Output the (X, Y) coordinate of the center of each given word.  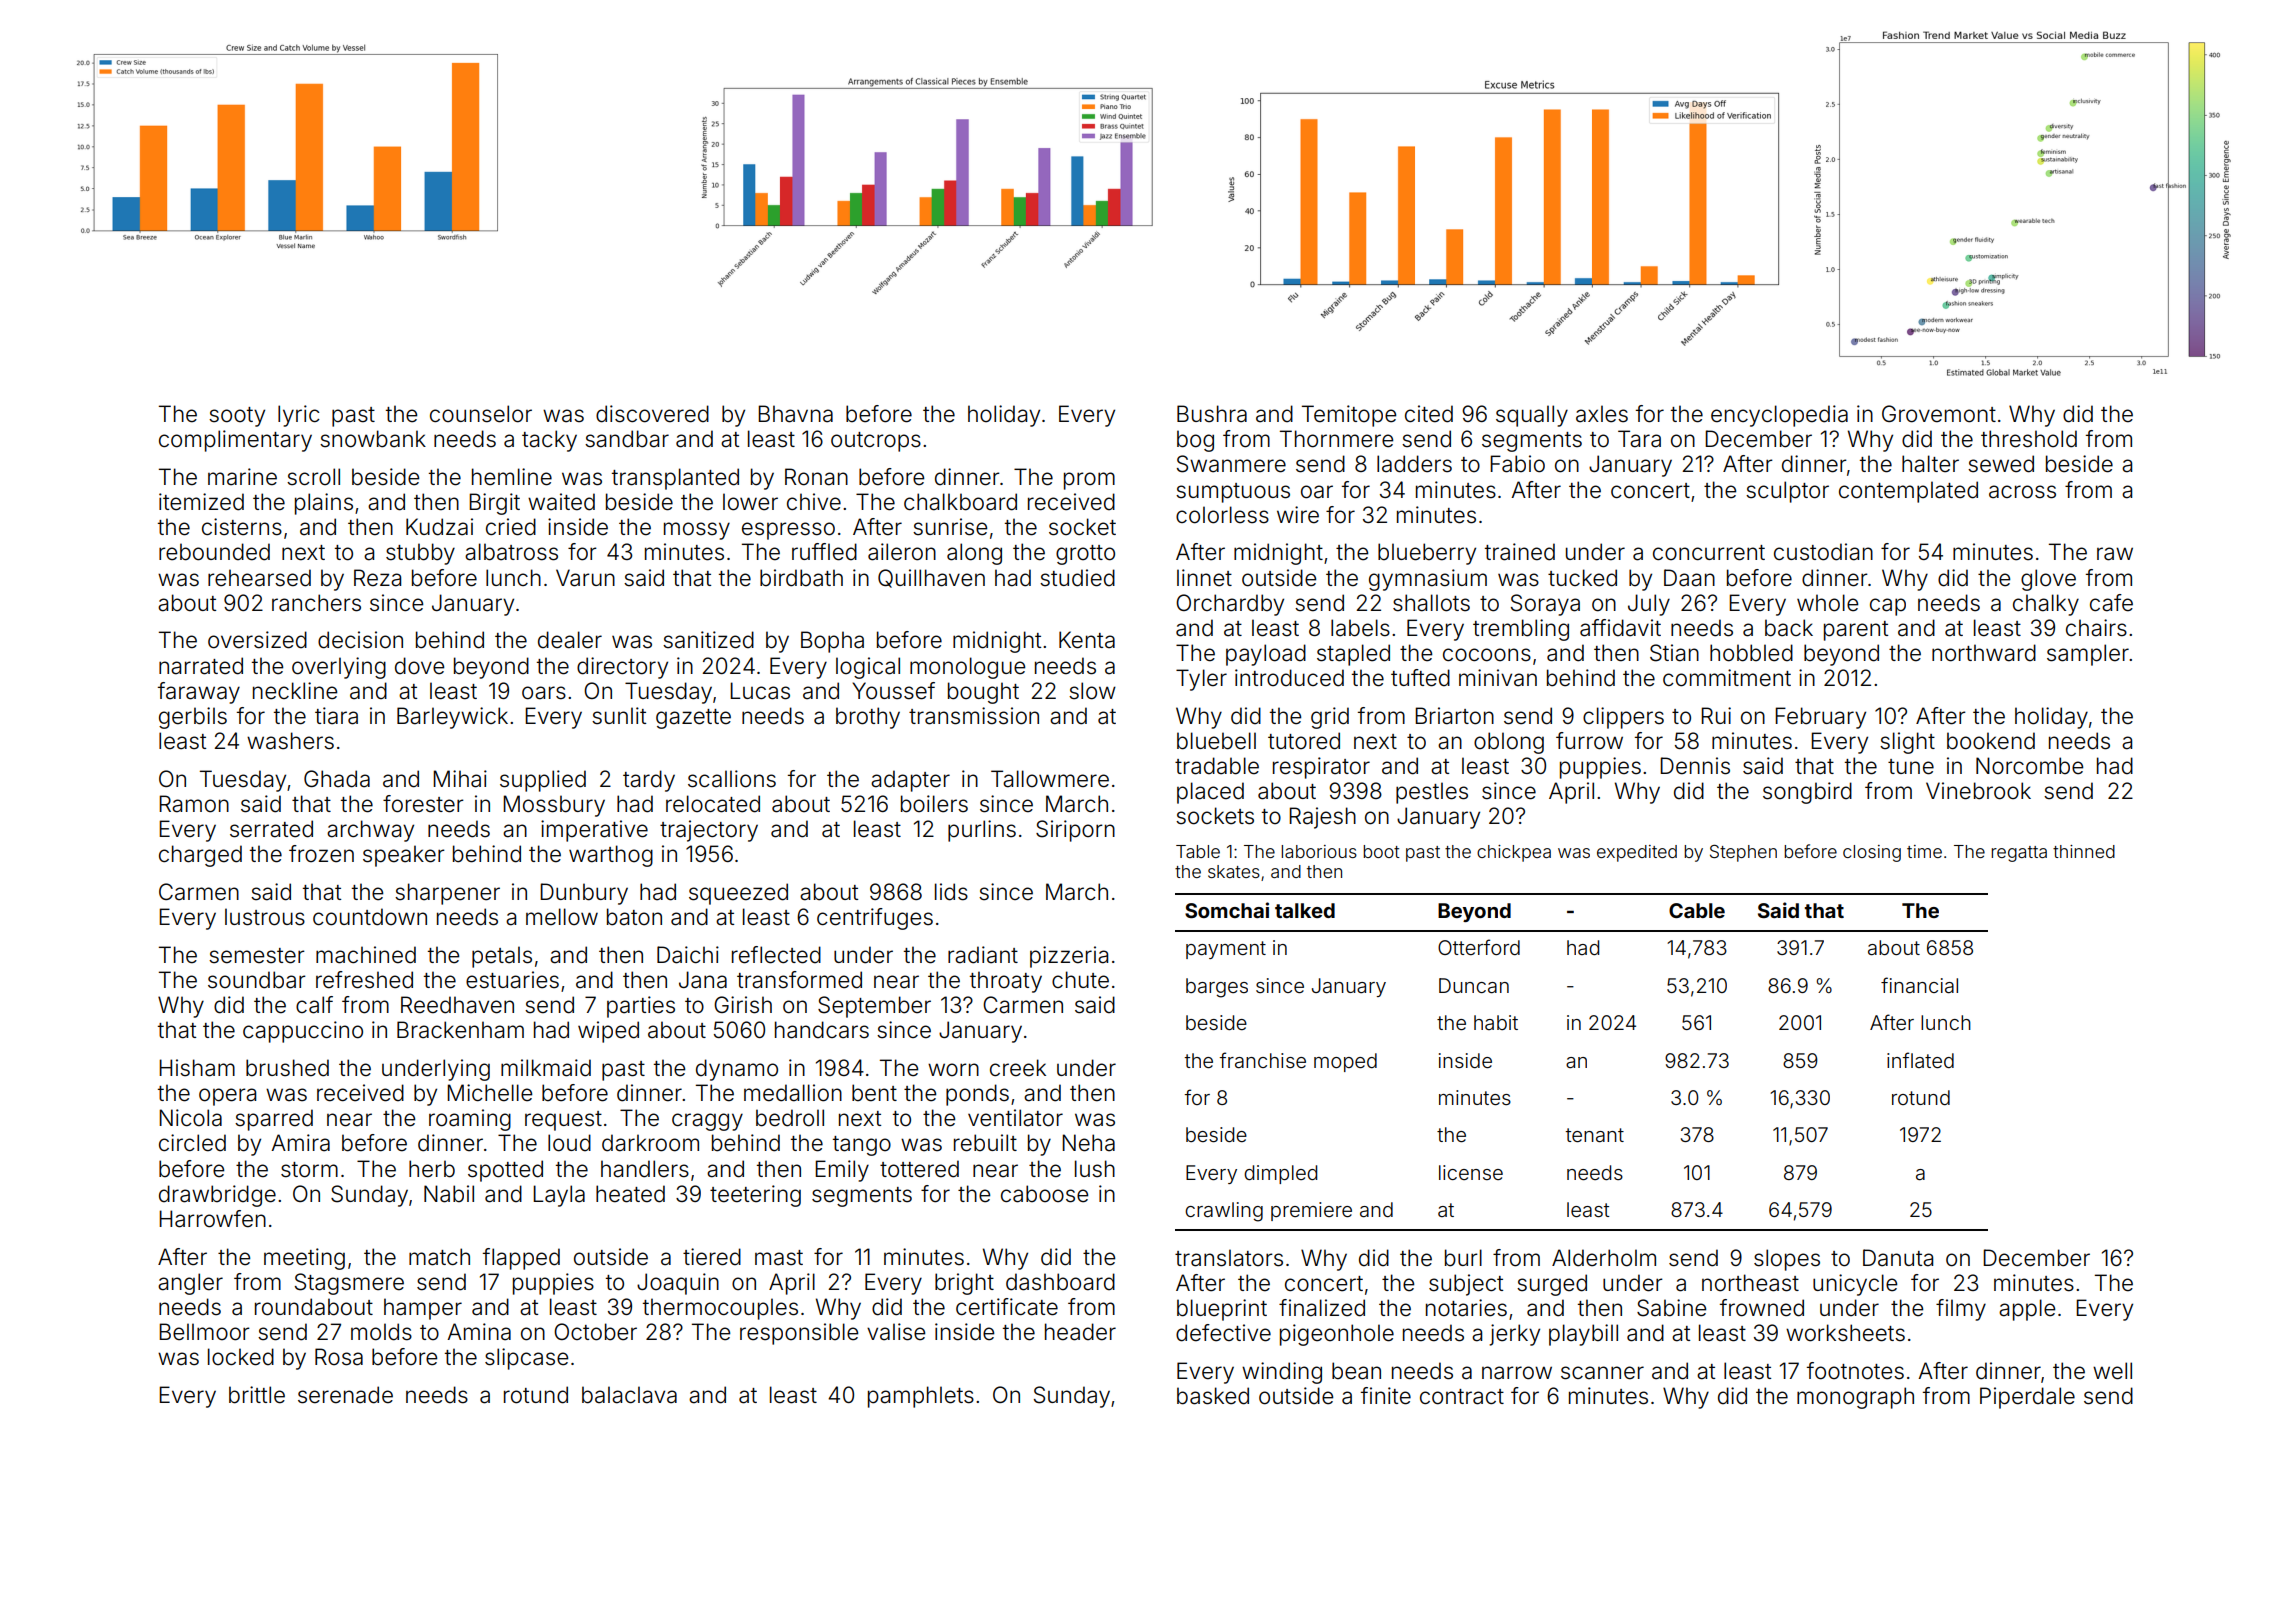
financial (1919, 985)
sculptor (1787, 492)
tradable (1217, 766)
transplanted (675, 479)
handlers (645, 1169)
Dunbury (584, 894)
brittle (257, 1395)
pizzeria (1069, 957)
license (1471, 1172)
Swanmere (1231, 464)
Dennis (1695, 766)
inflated (1920, 1060)
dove (419, 666)
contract (1462, 1397)
